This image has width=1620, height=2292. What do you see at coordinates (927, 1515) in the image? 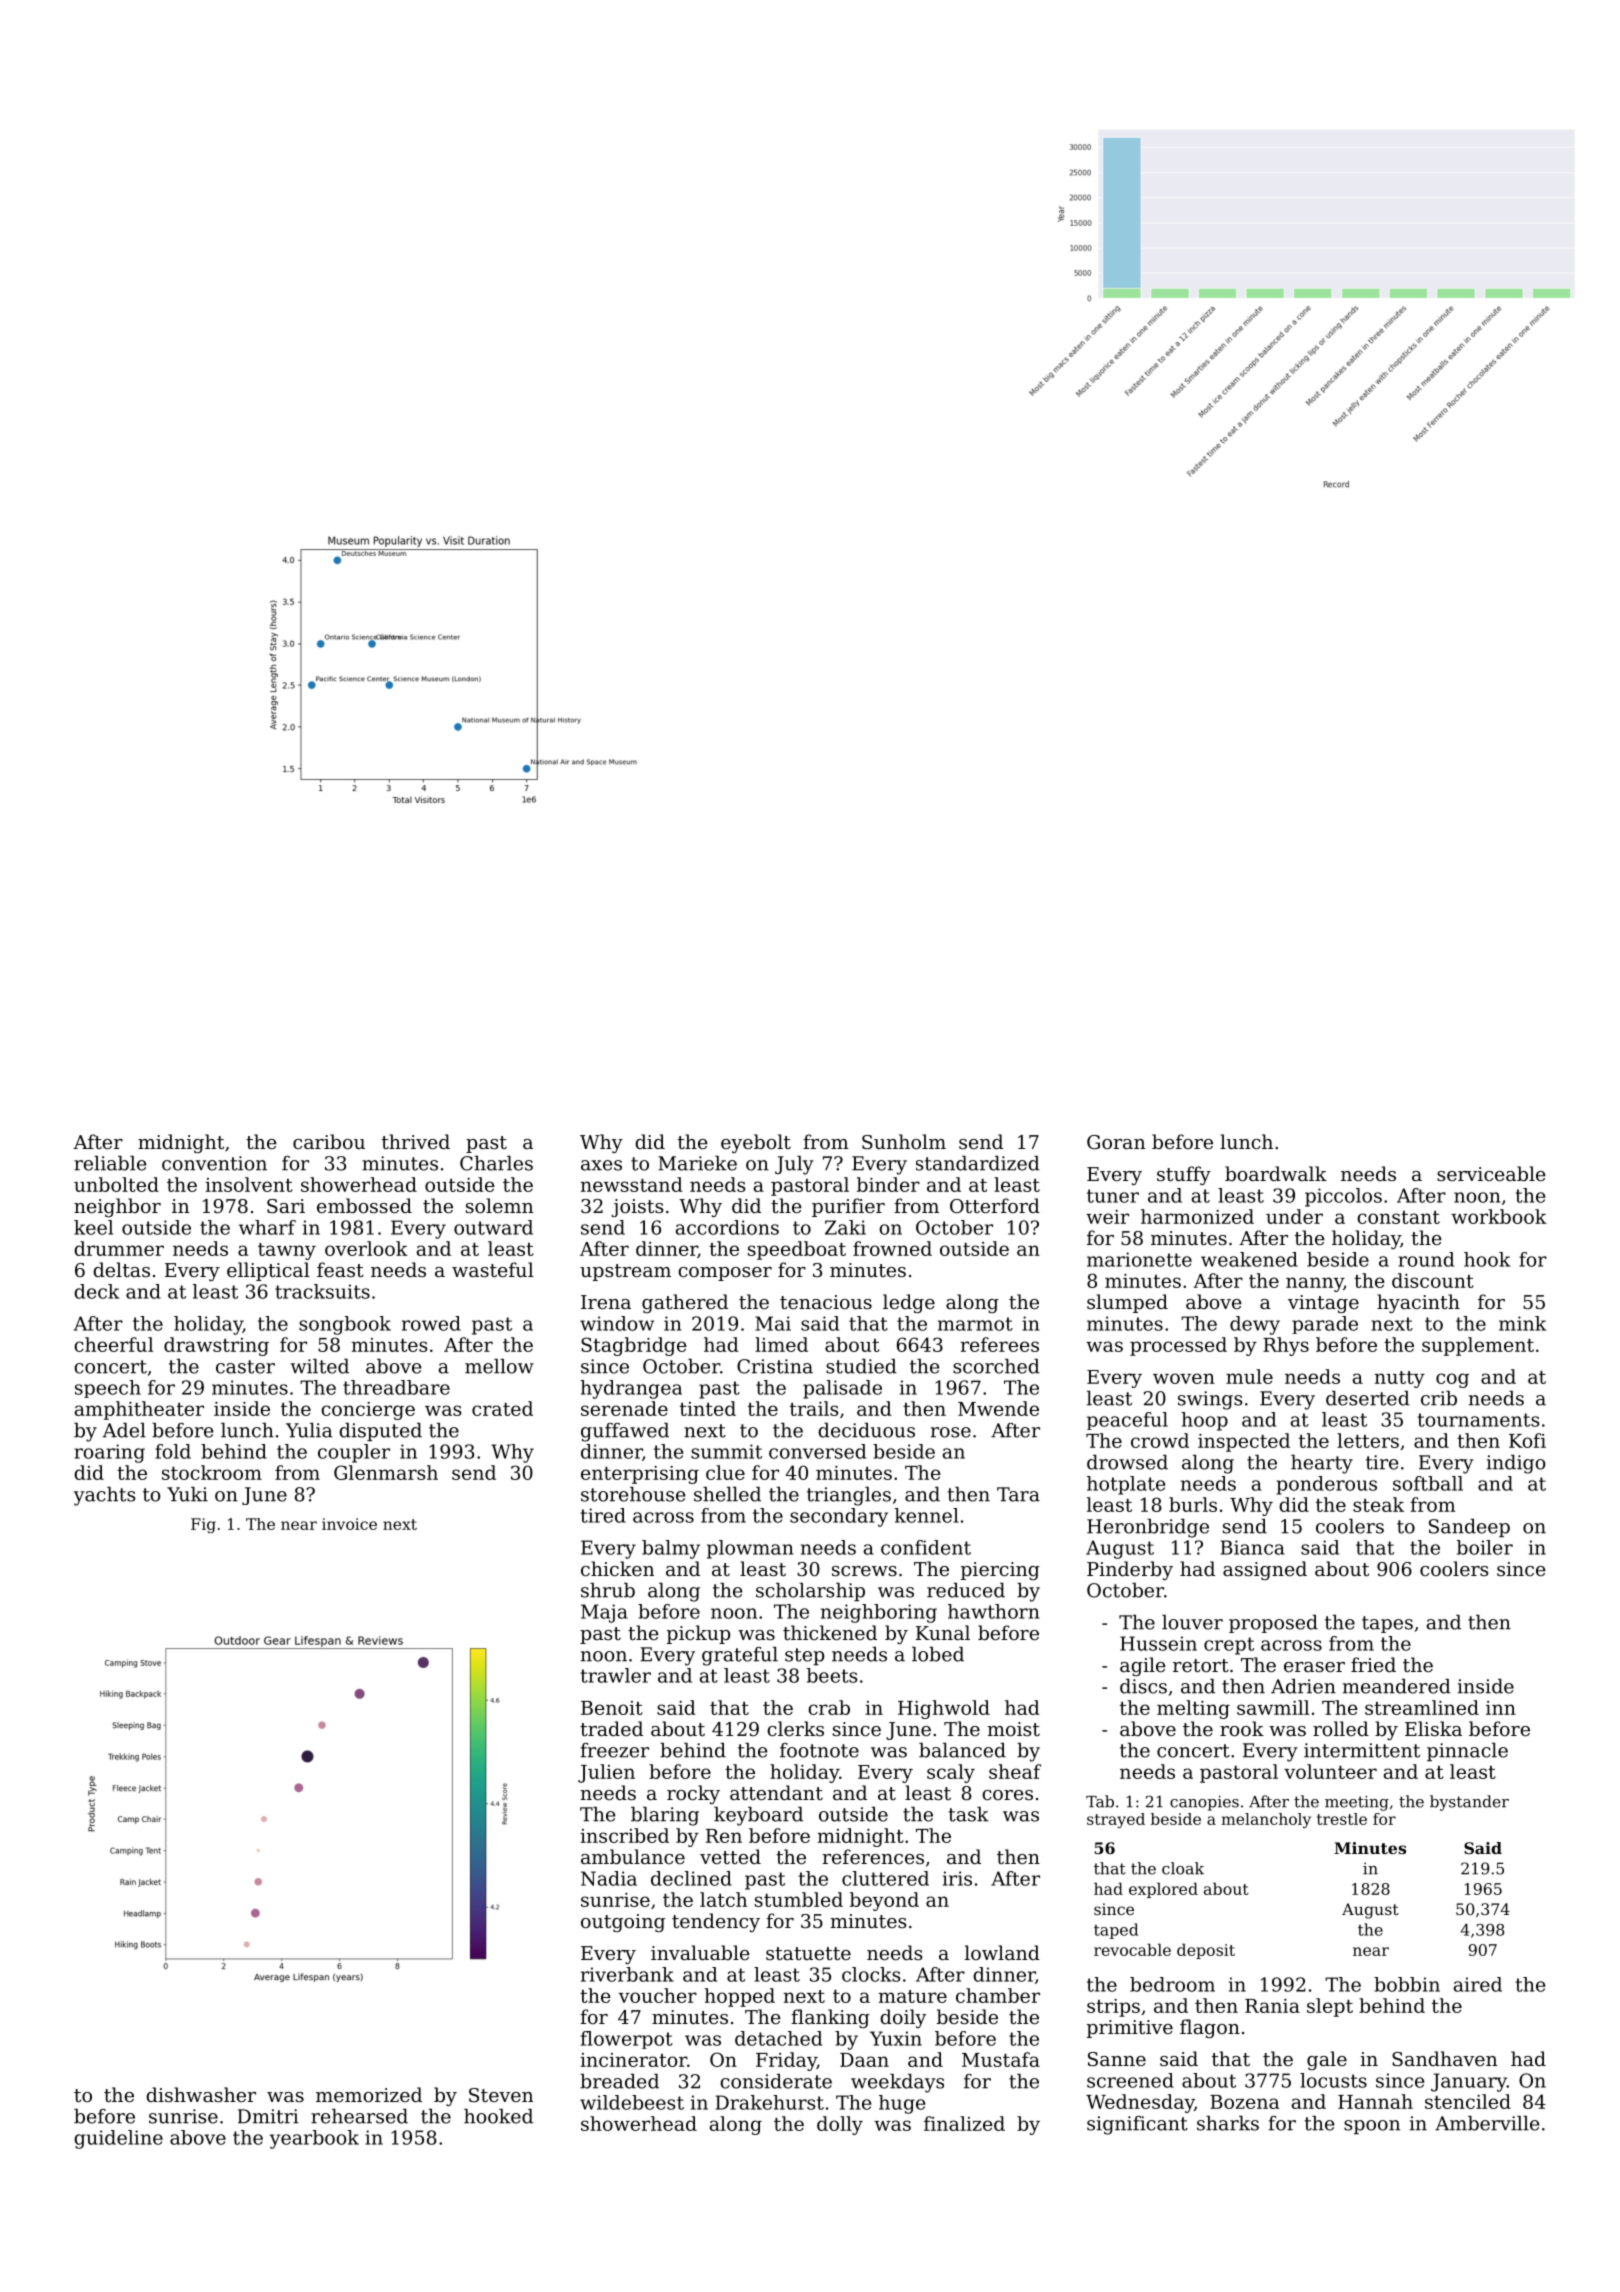
I see `kennel` at bounding box center [927, 1515].
